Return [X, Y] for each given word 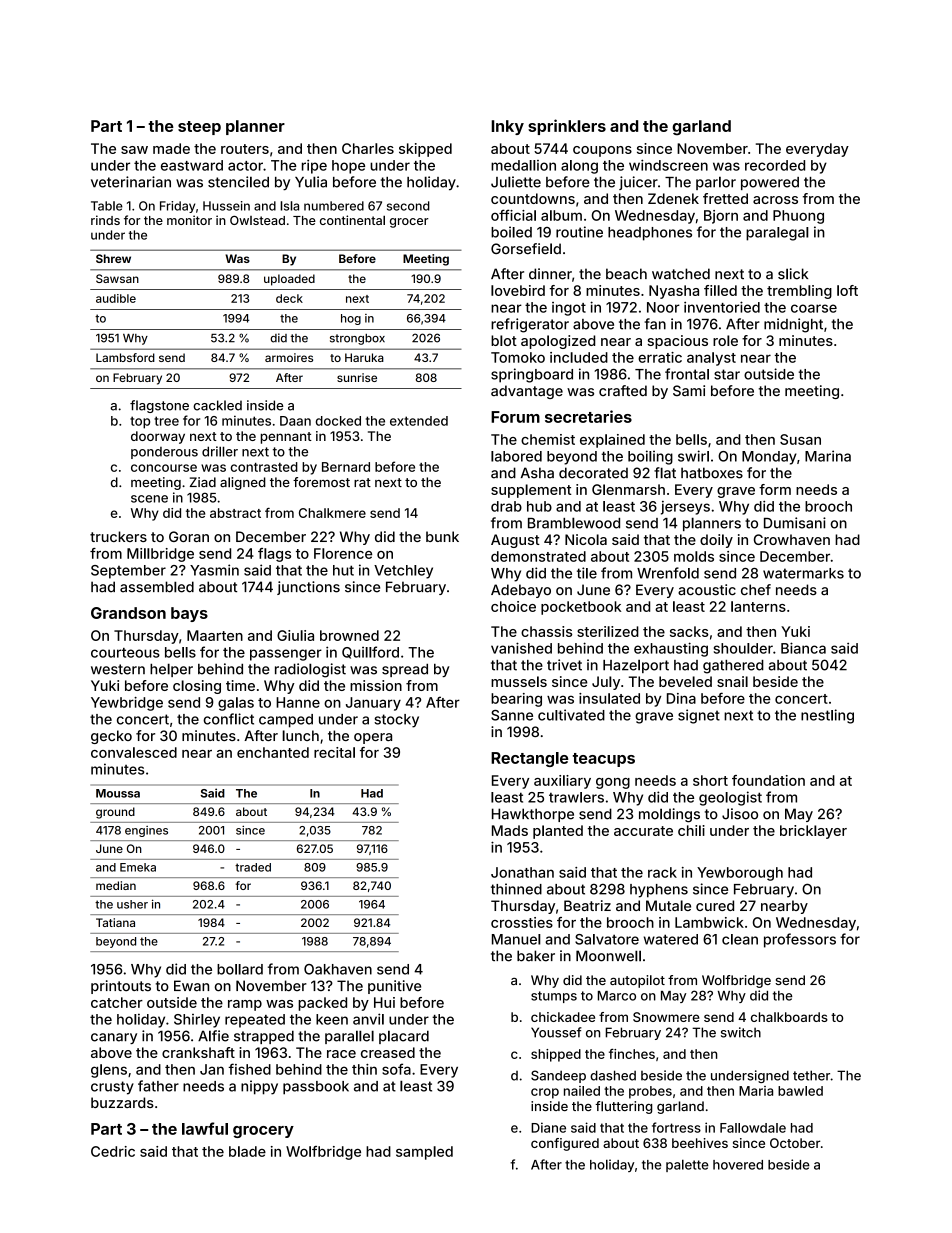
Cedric [113, 1151]
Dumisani [795, 523]
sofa [396, 1069]
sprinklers [567, 127]
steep [199, 128]
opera [373, 738]
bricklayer [813, 832]
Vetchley [403, 572]
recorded [775, 165]
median [116, 885]
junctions [308, 588]
